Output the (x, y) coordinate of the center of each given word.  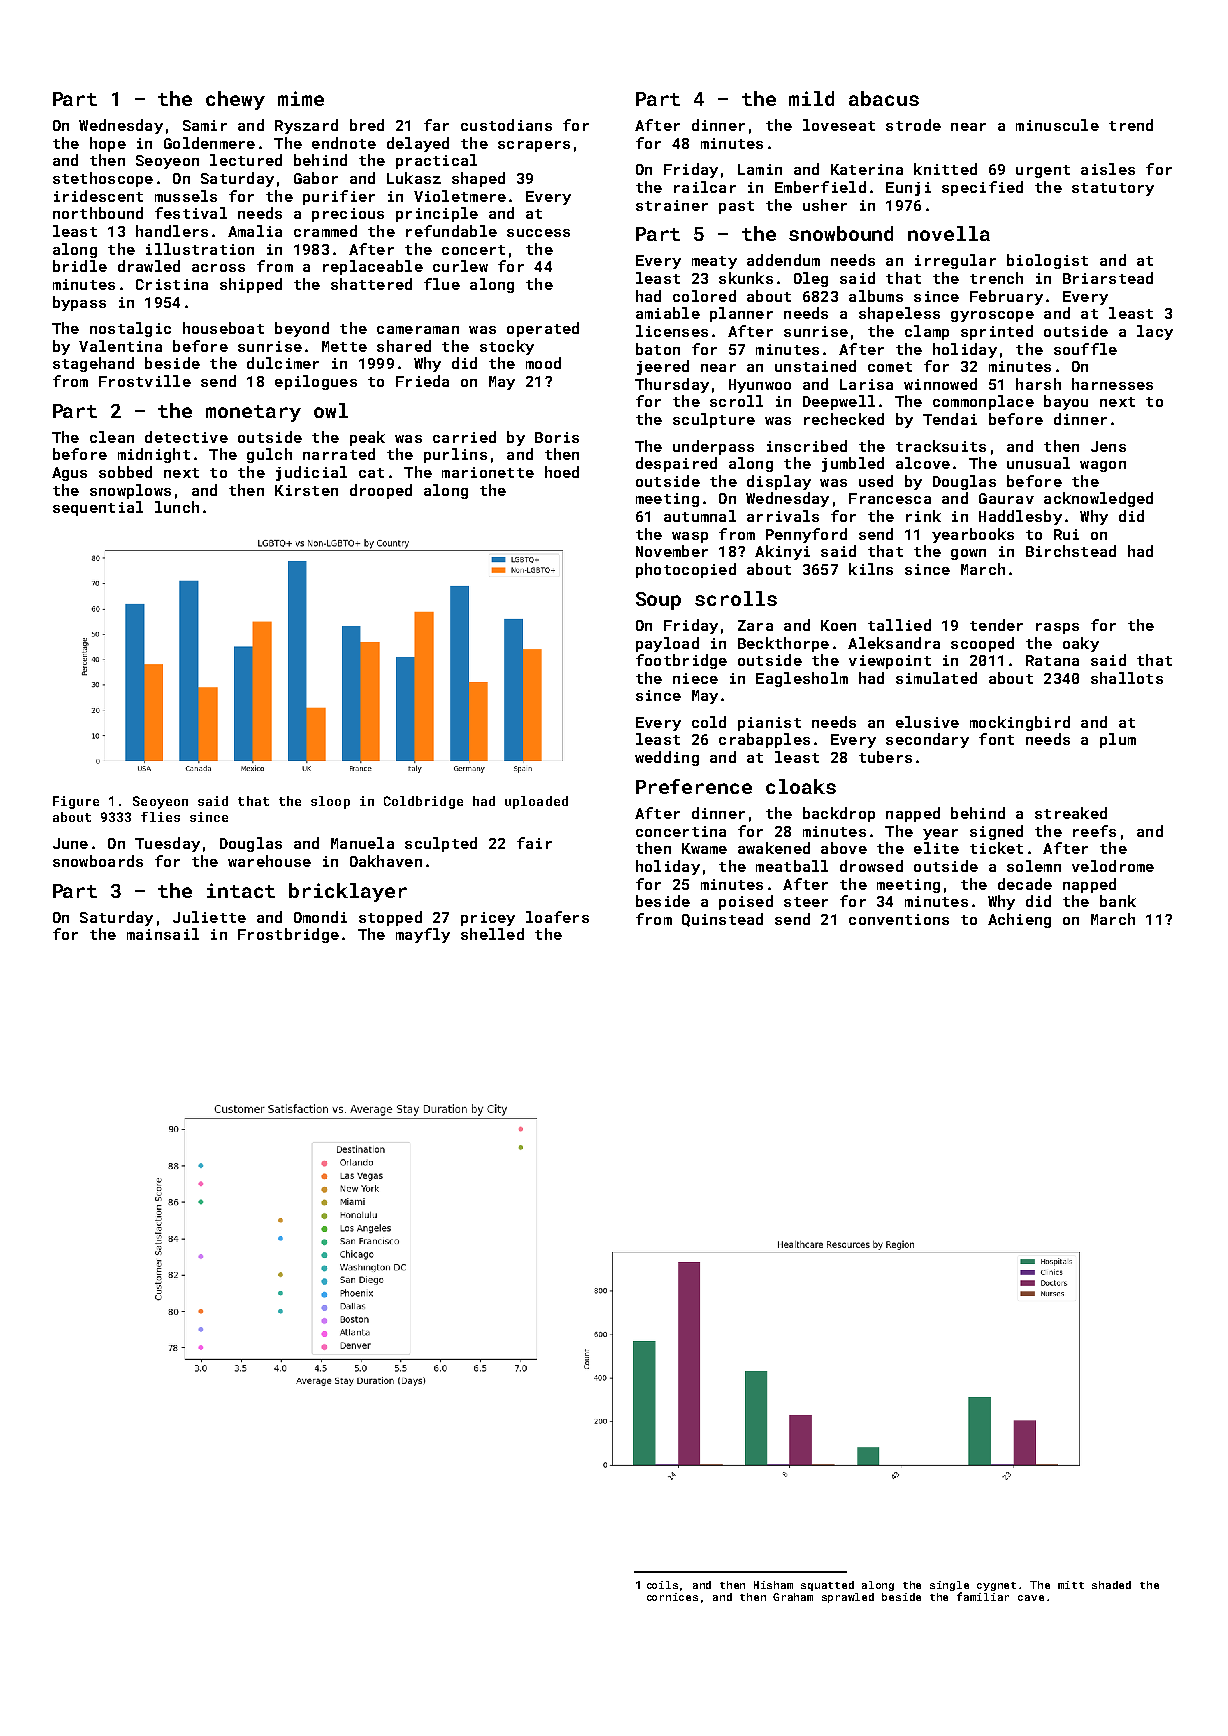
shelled (492, 934)
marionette (488, 472)
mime (301, 98)
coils (662, 1585)
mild (811, 98)
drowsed (871, 866)
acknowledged (1098, 499)
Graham (793, 1597)
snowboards (98, 861)
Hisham (773, 1585)
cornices (672, 1597)
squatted (827, 1586)
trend (1131, 125)
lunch (177, 507)
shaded (1111, 1585)
